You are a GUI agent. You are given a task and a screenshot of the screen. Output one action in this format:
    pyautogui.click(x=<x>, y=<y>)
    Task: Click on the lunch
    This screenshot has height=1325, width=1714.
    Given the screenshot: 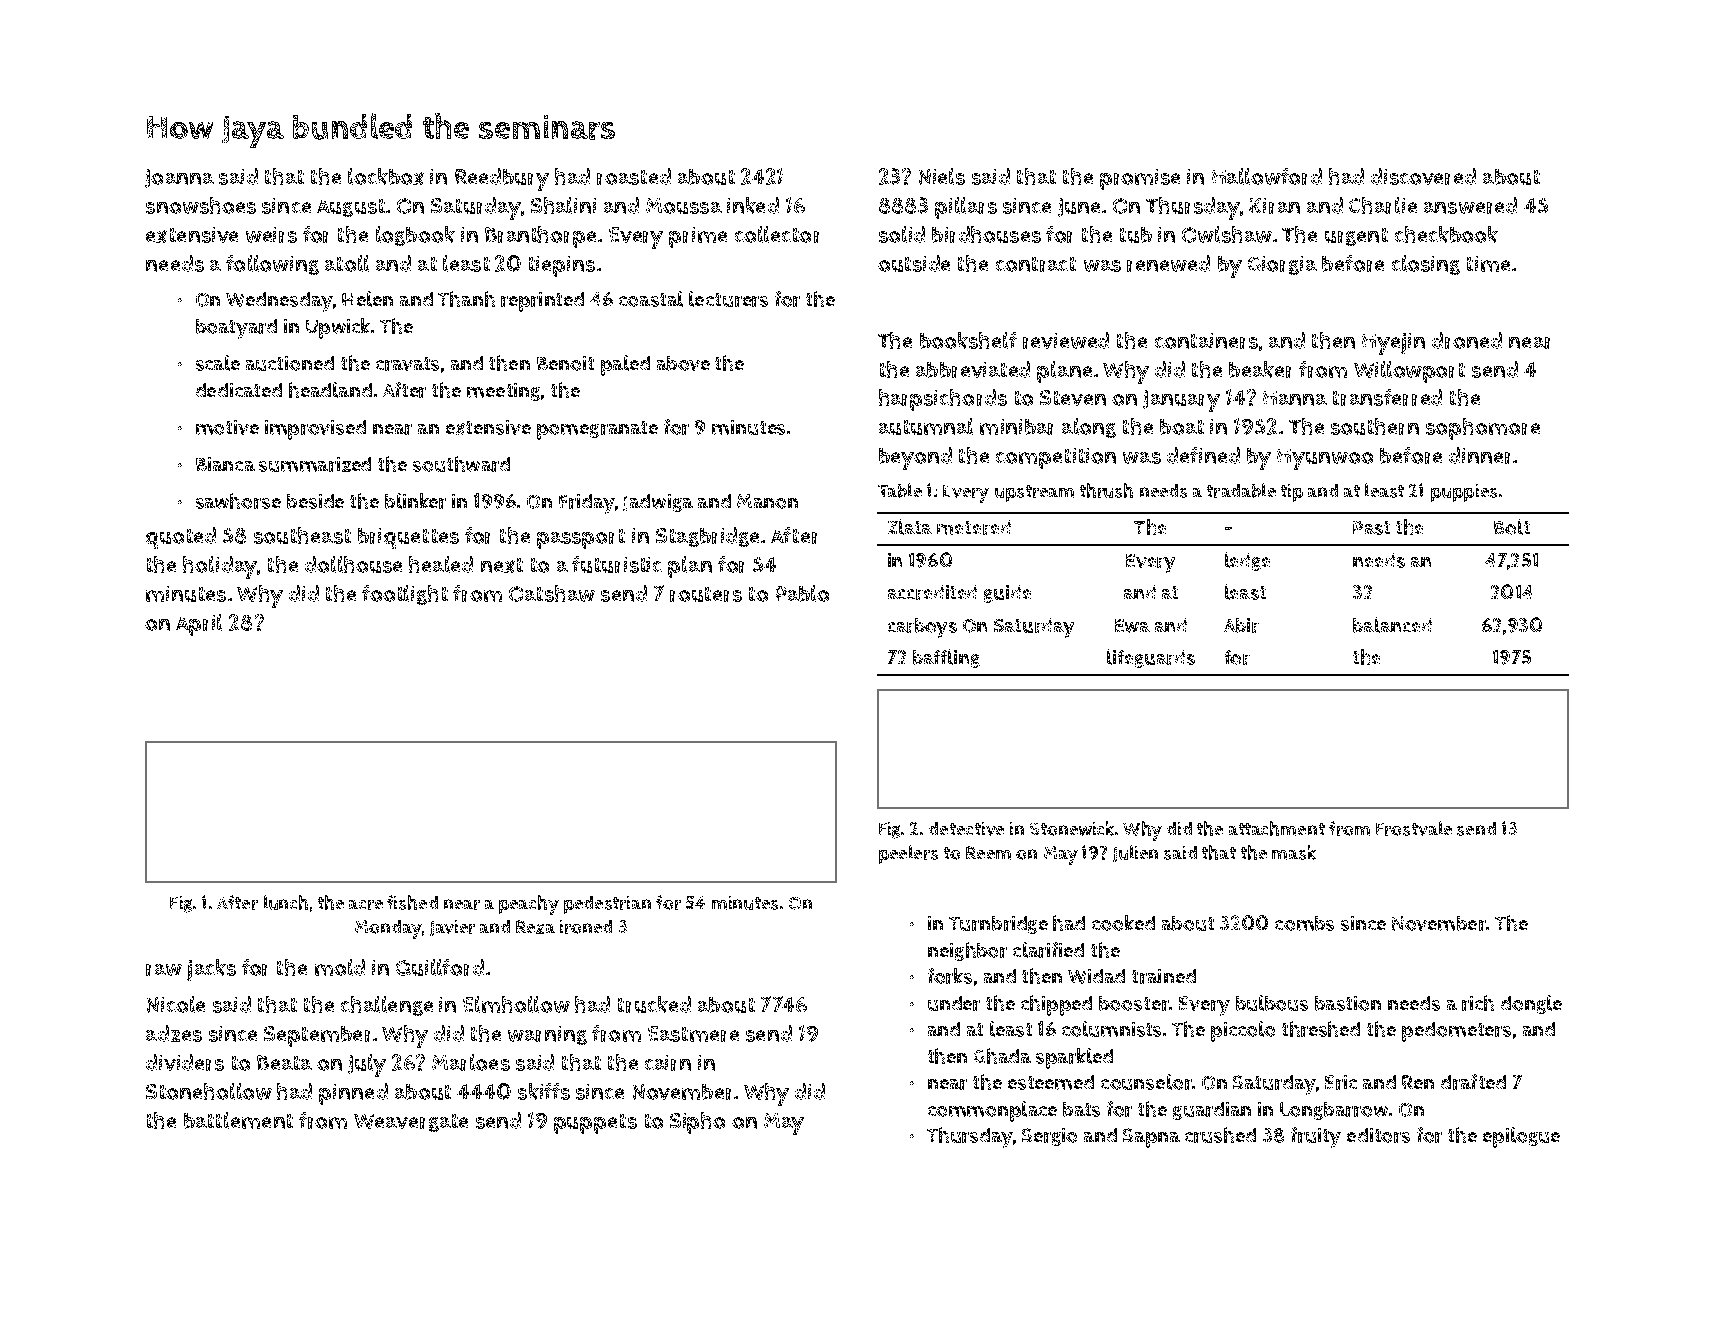 What is the action you would take?
    pyautogui.click(x=286, y=902)
